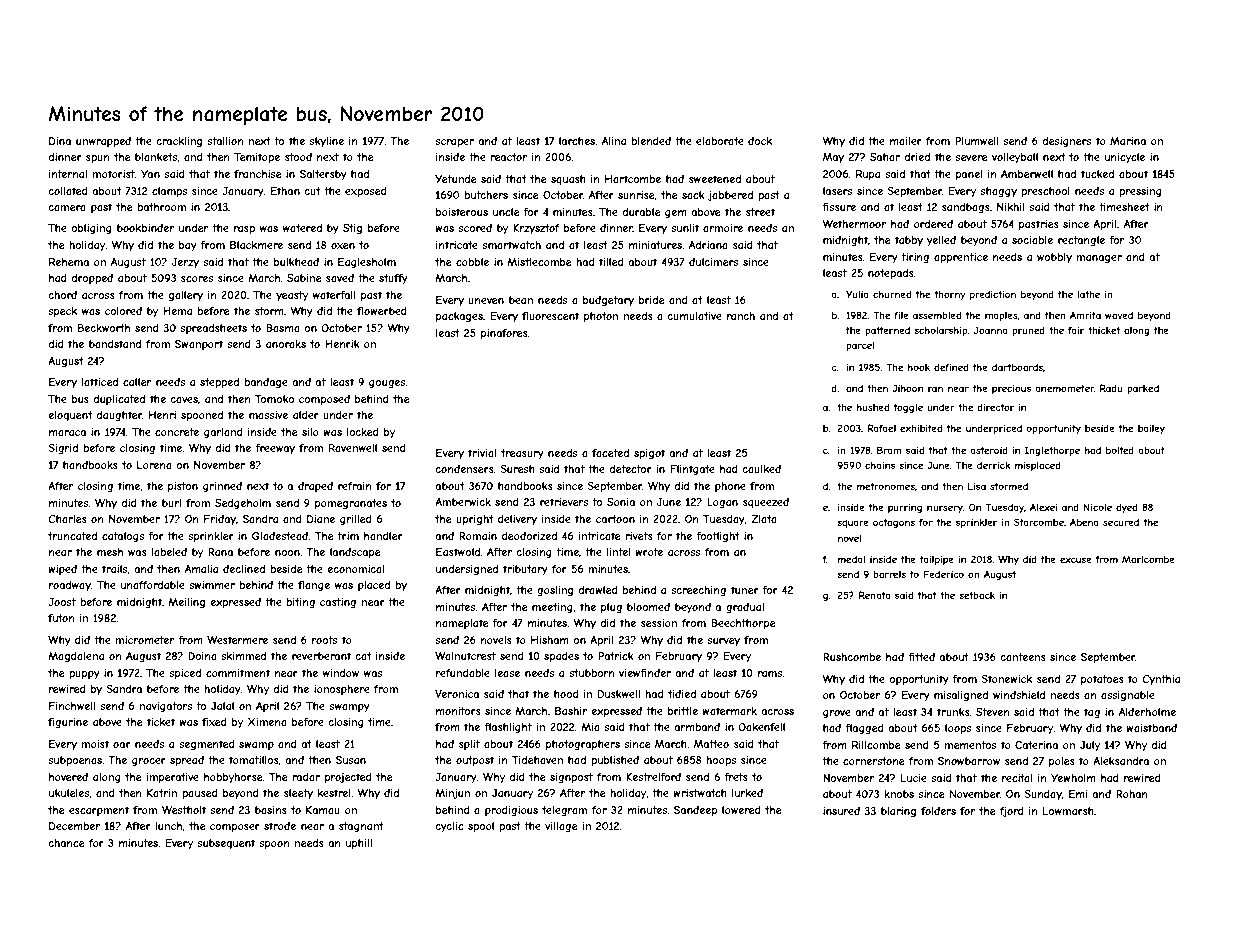  I want to click on parked, so click(1143, 389).
